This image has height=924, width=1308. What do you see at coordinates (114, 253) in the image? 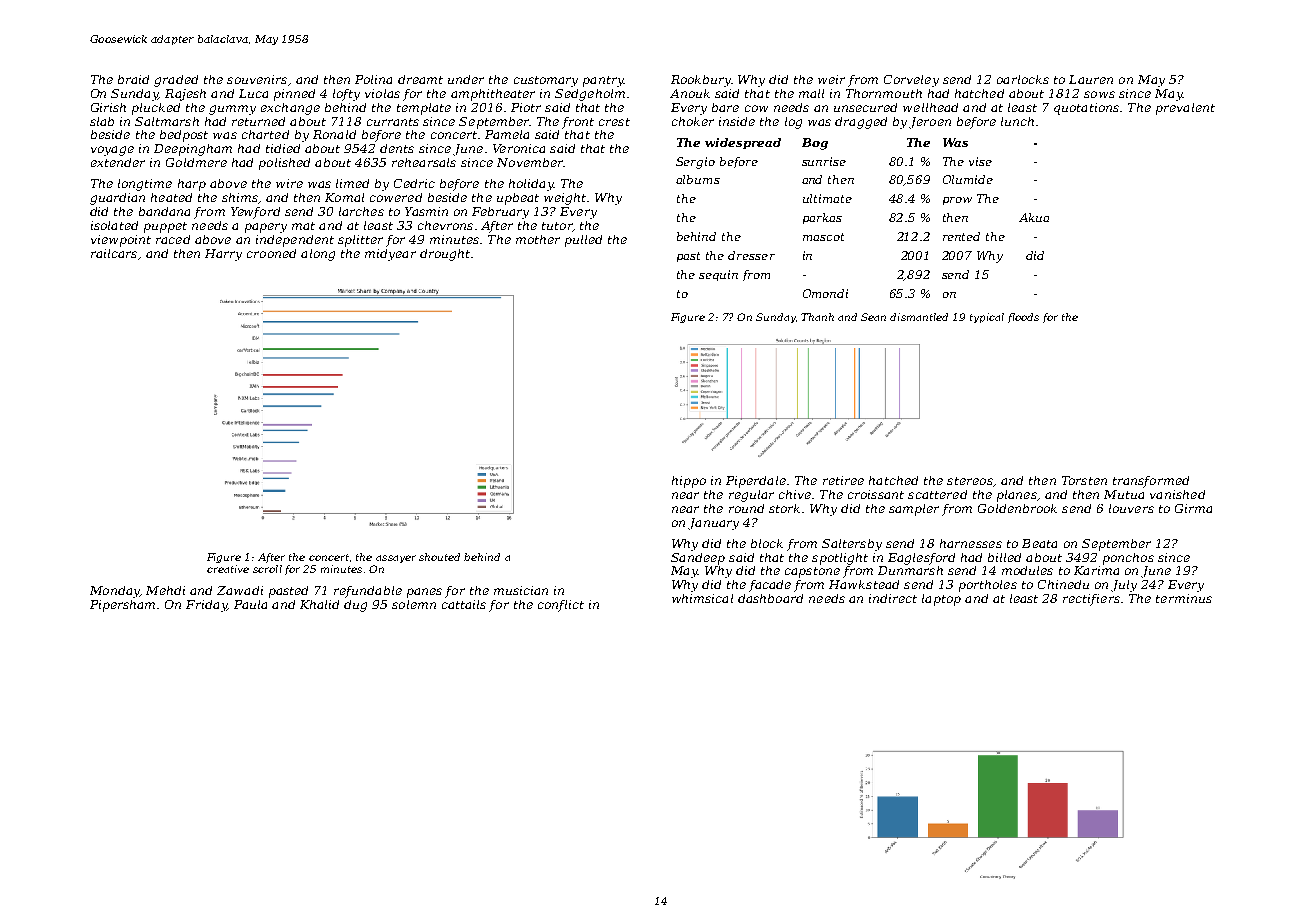
I see `railcars` at bounding box center [114, 253].
